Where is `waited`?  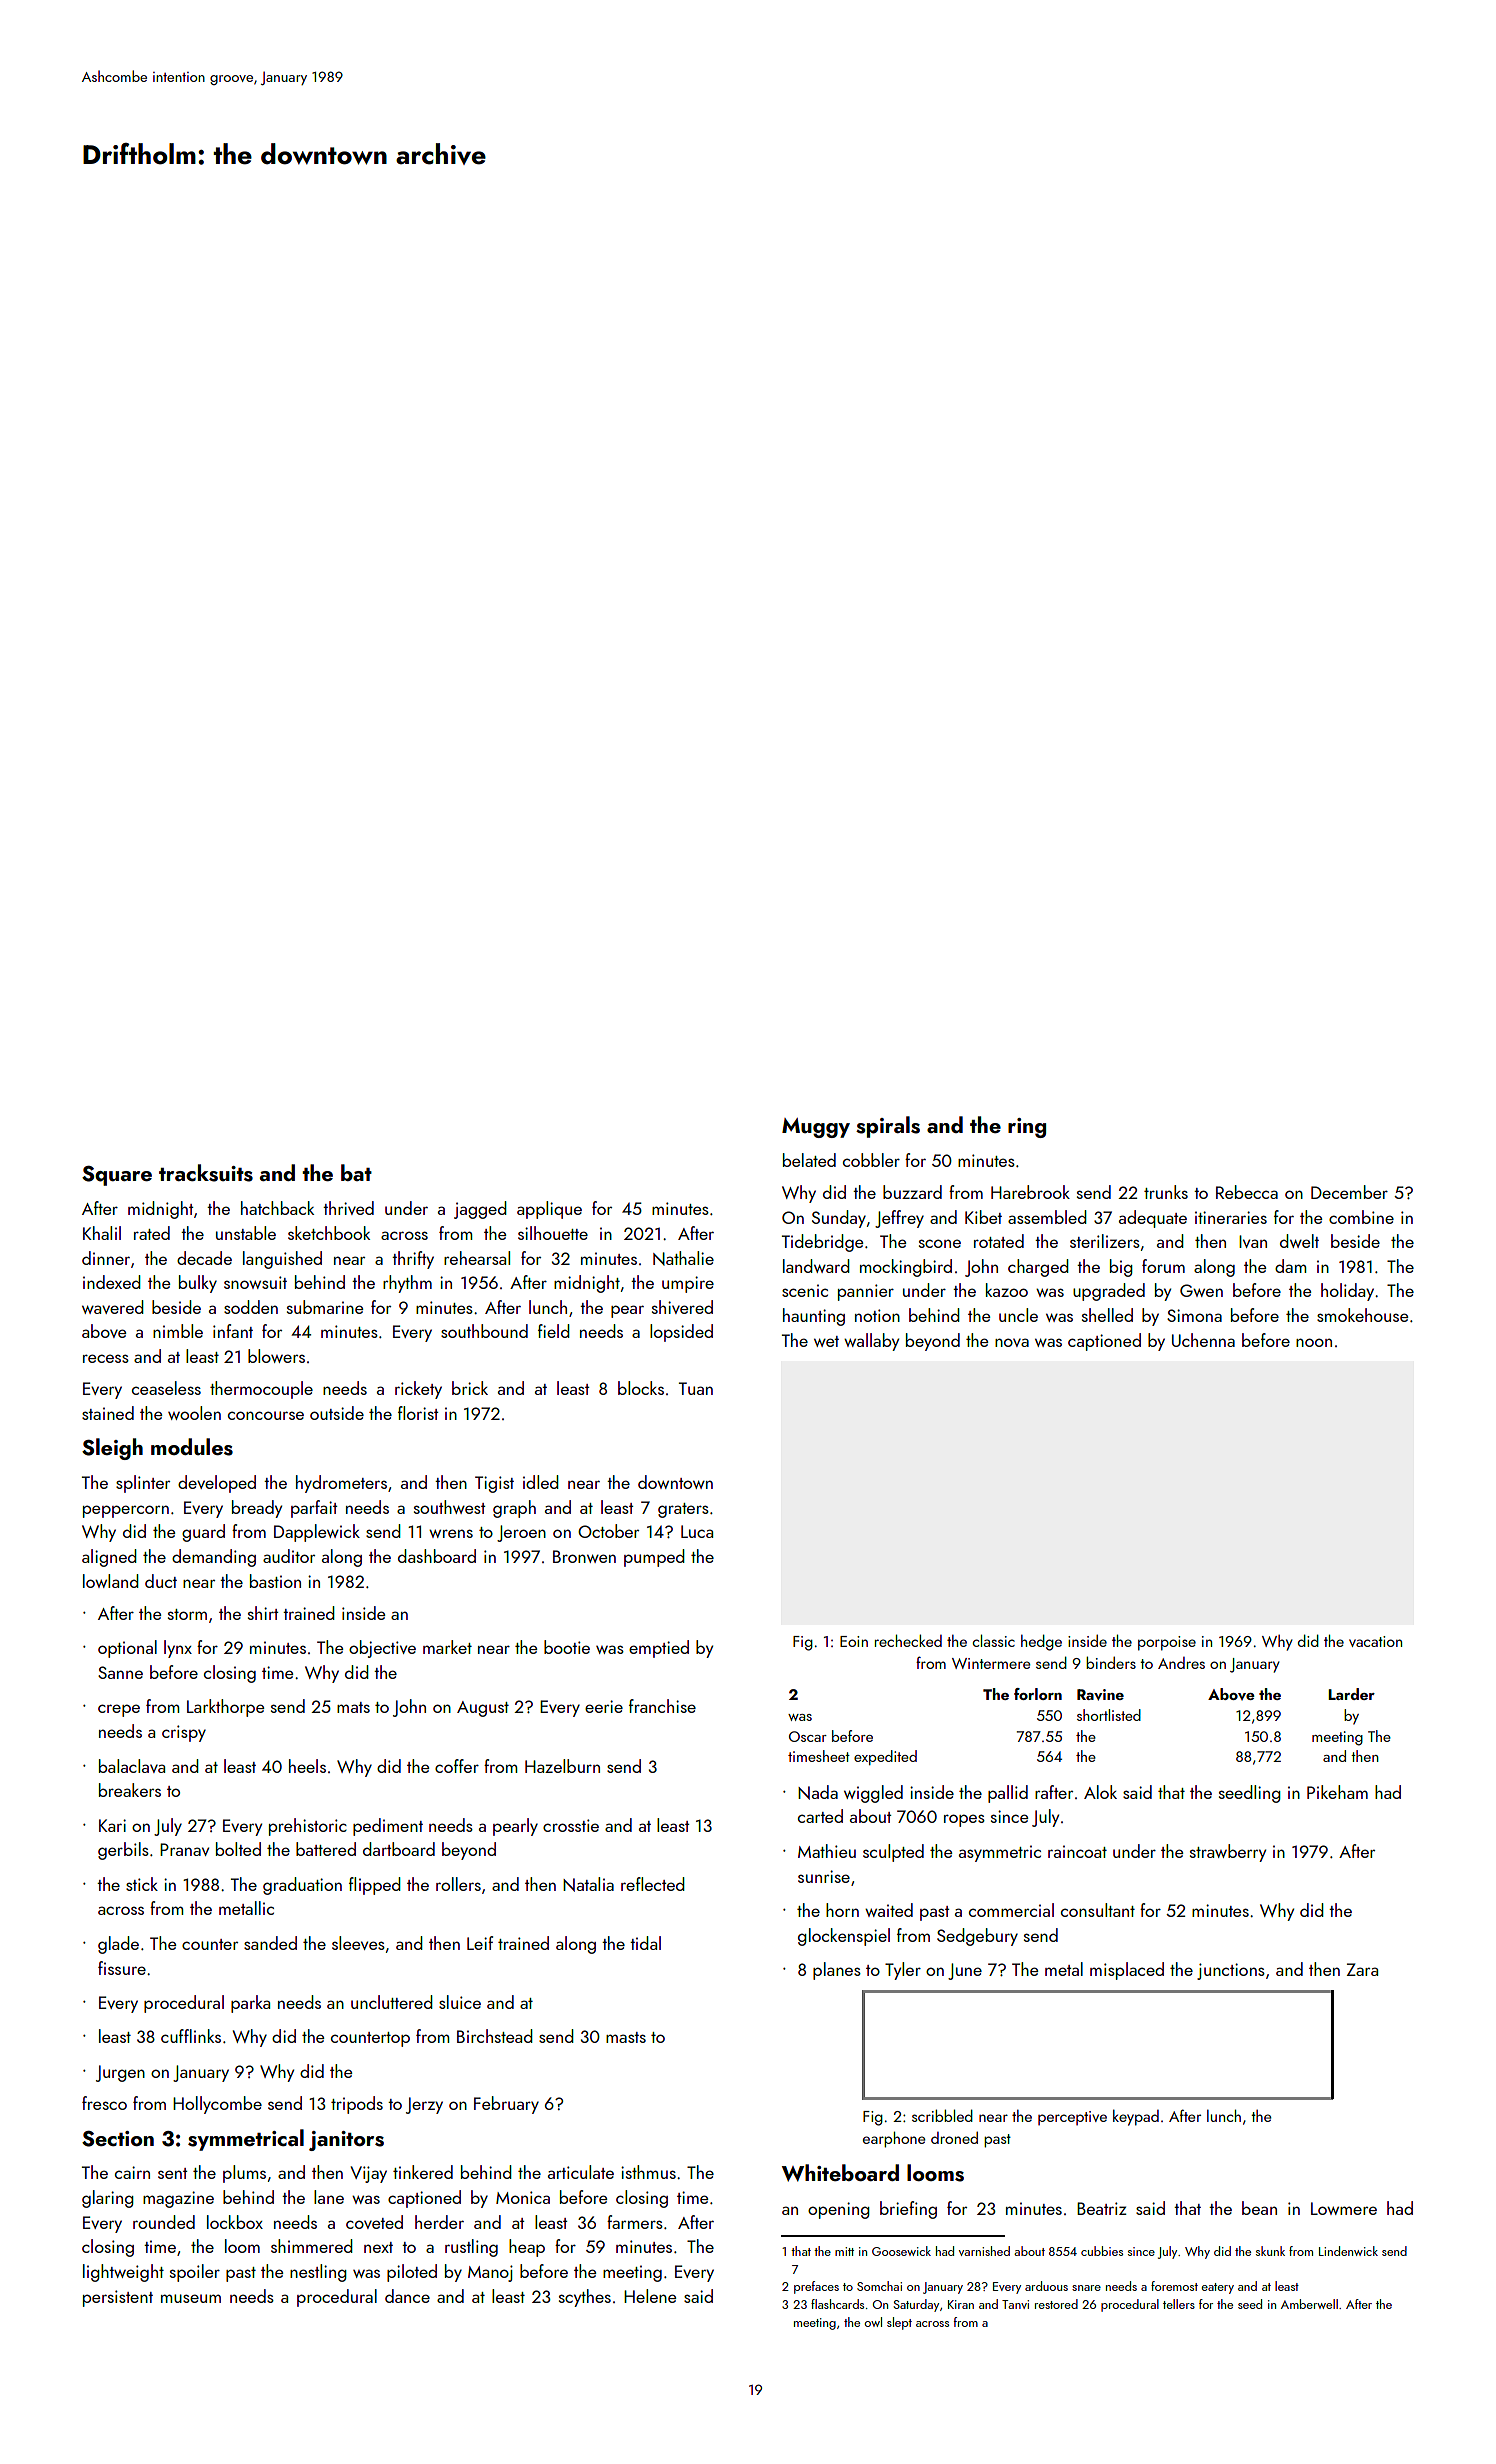
waited is located at coordinates (889, 1910).
